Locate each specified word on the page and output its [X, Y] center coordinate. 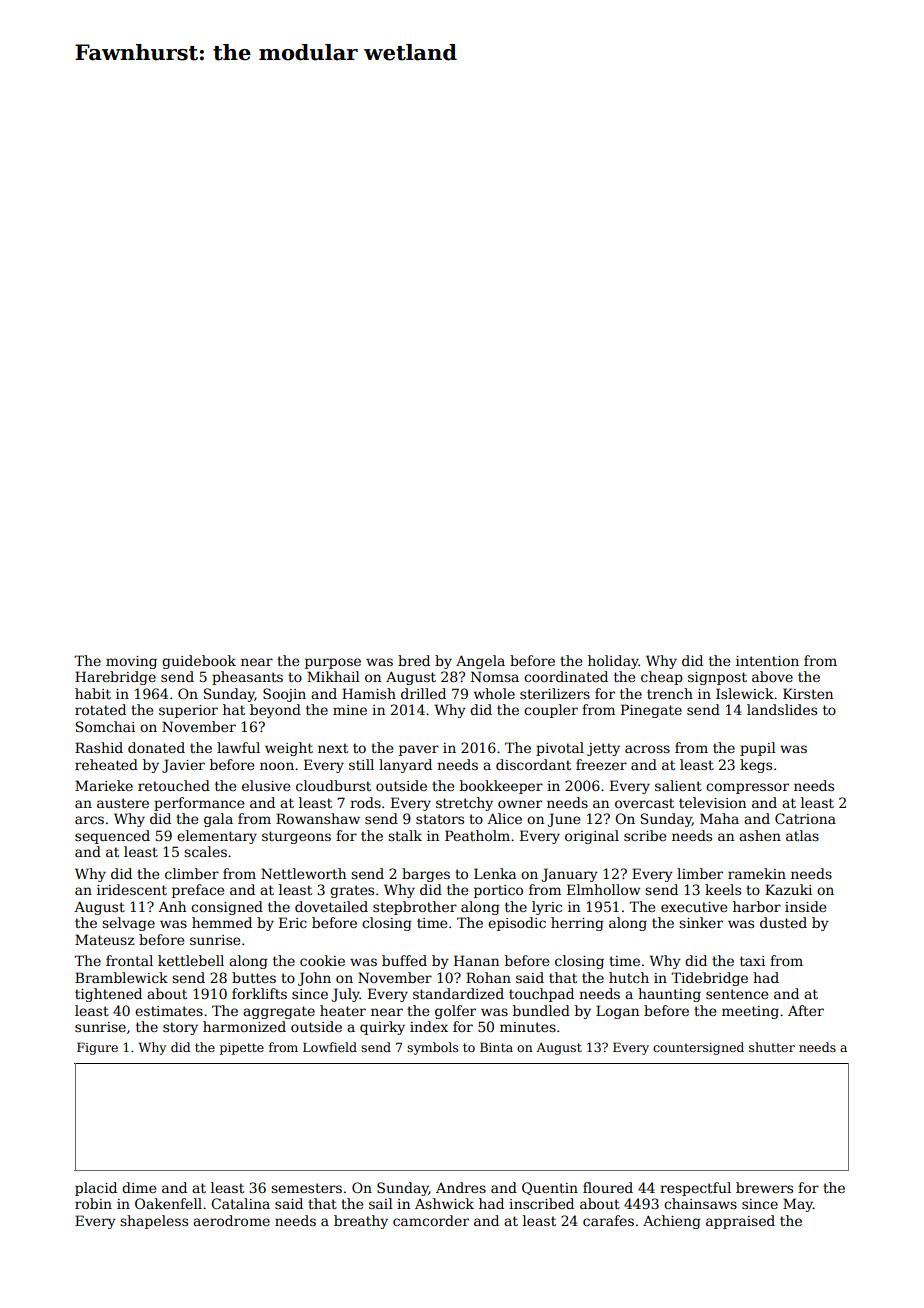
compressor [747, 788]
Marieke [104, 785]
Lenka [495, 873]
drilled [423, 693]
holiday [613, 662]
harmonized [244, 1026]
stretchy [464, 804]
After [806, 1010]
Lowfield [330, 1047]
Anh [172, 906]
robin [93, 1203]
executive [694, 907]
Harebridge [115, 678]
